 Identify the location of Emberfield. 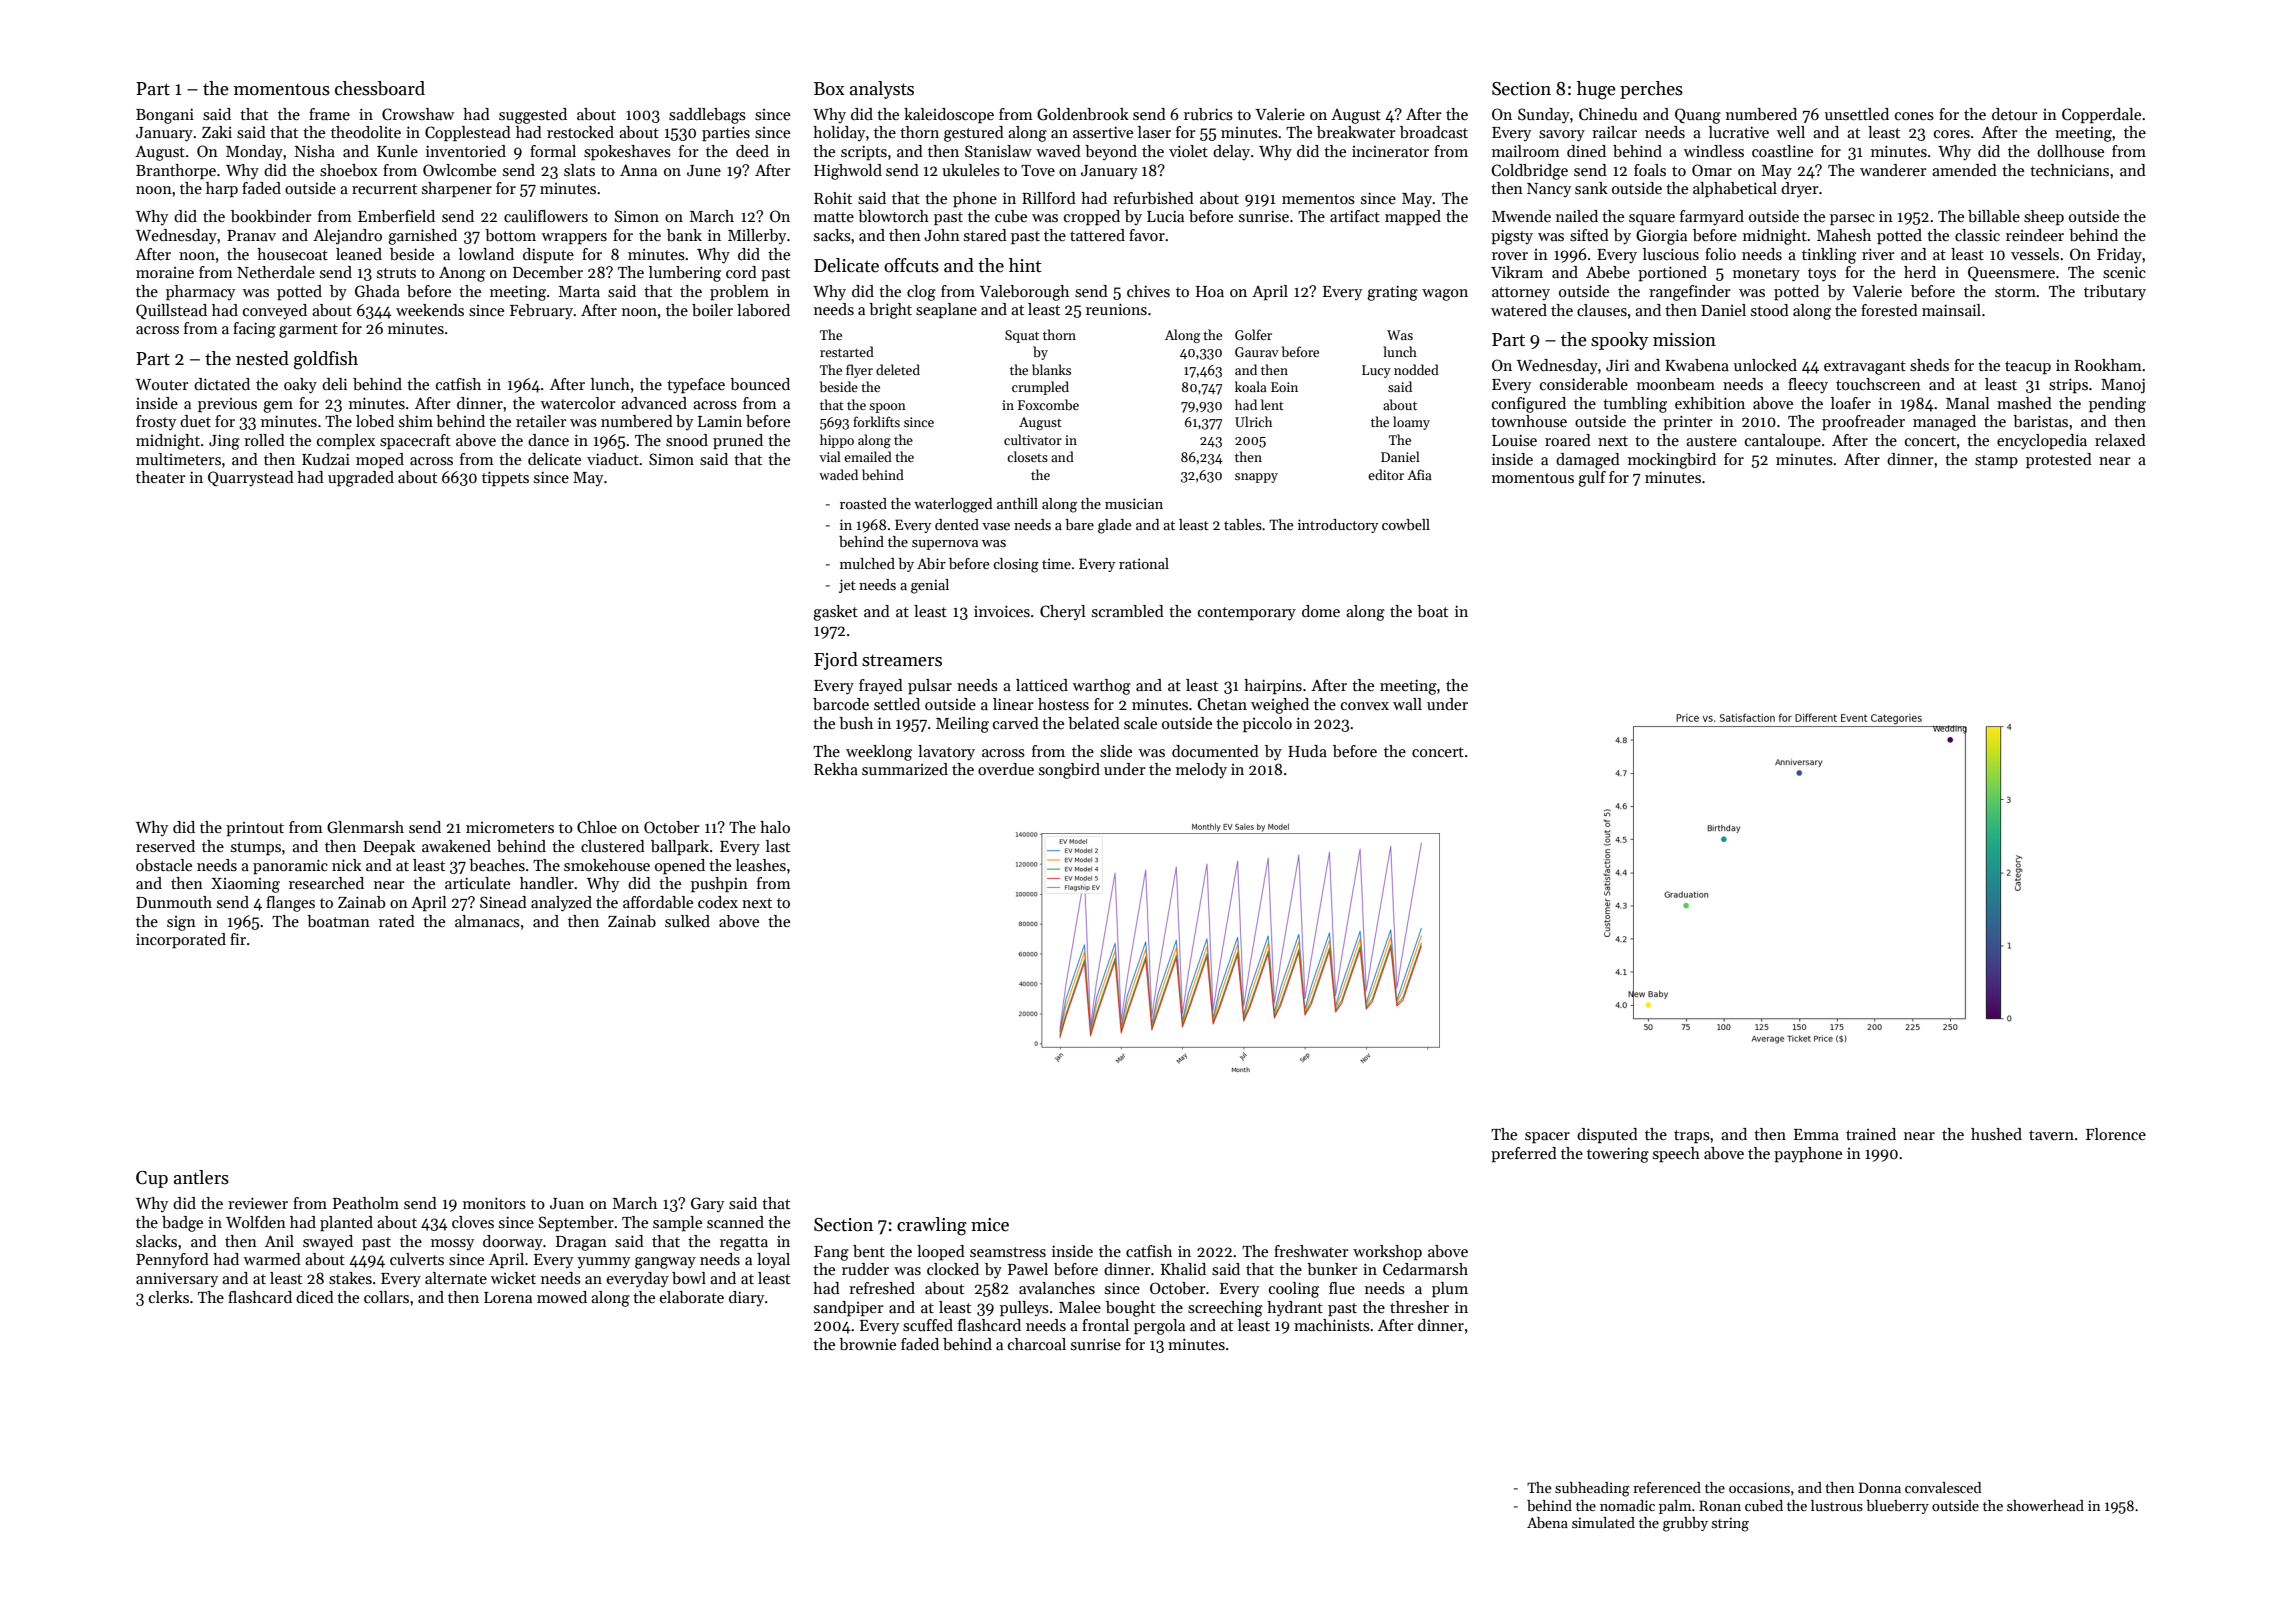
(396, 216).
